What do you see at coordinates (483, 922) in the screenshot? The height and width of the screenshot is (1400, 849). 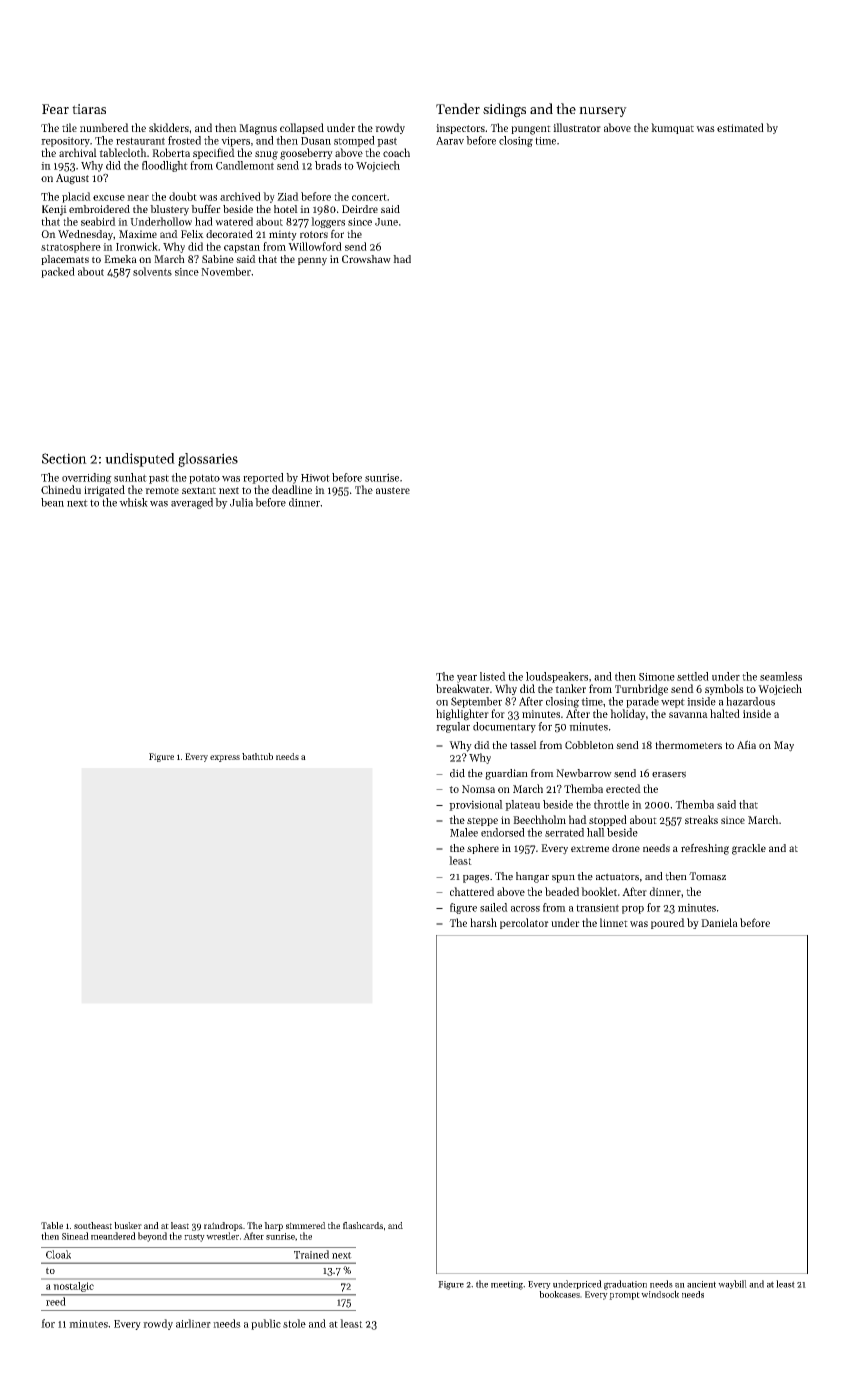 I see `harsh` at bounding box center [483, 922].
